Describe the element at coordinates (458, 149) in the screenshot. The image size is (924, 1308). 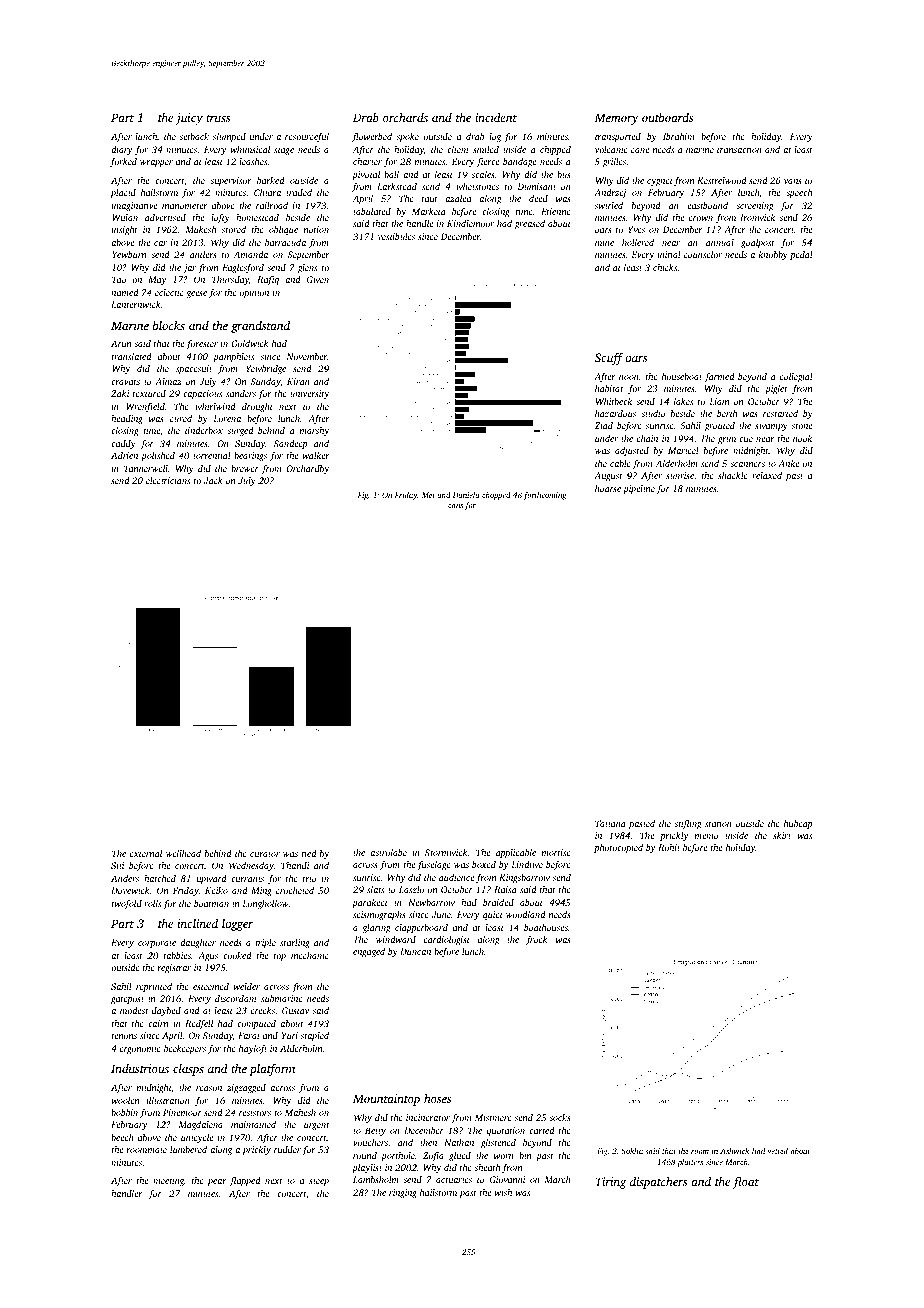
I see `client` at that location.
